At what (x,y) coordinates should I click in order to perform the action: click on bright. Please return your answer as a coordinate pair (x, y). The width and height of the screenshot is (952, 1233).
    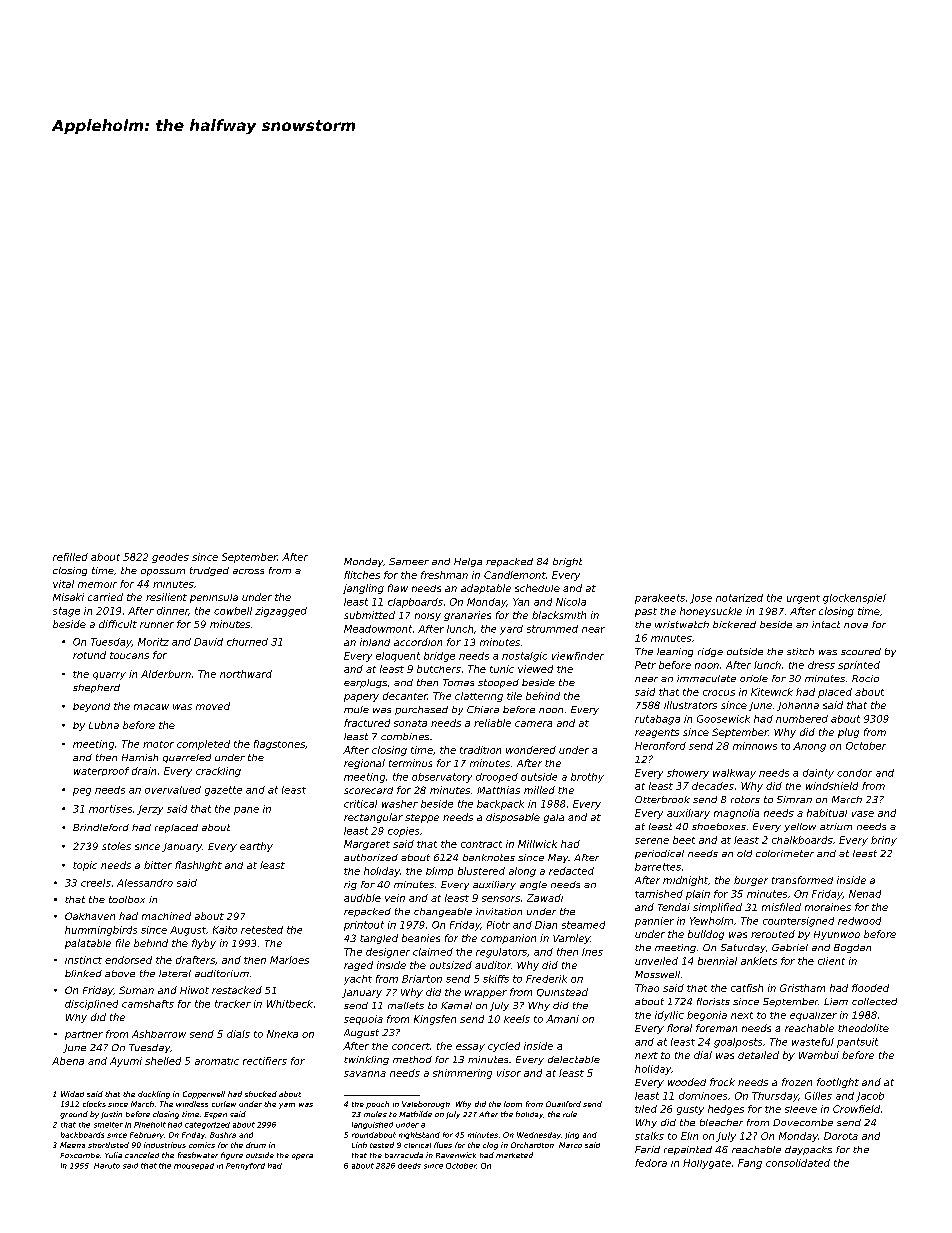
    Looking at the image, I should click on (567, 562).
